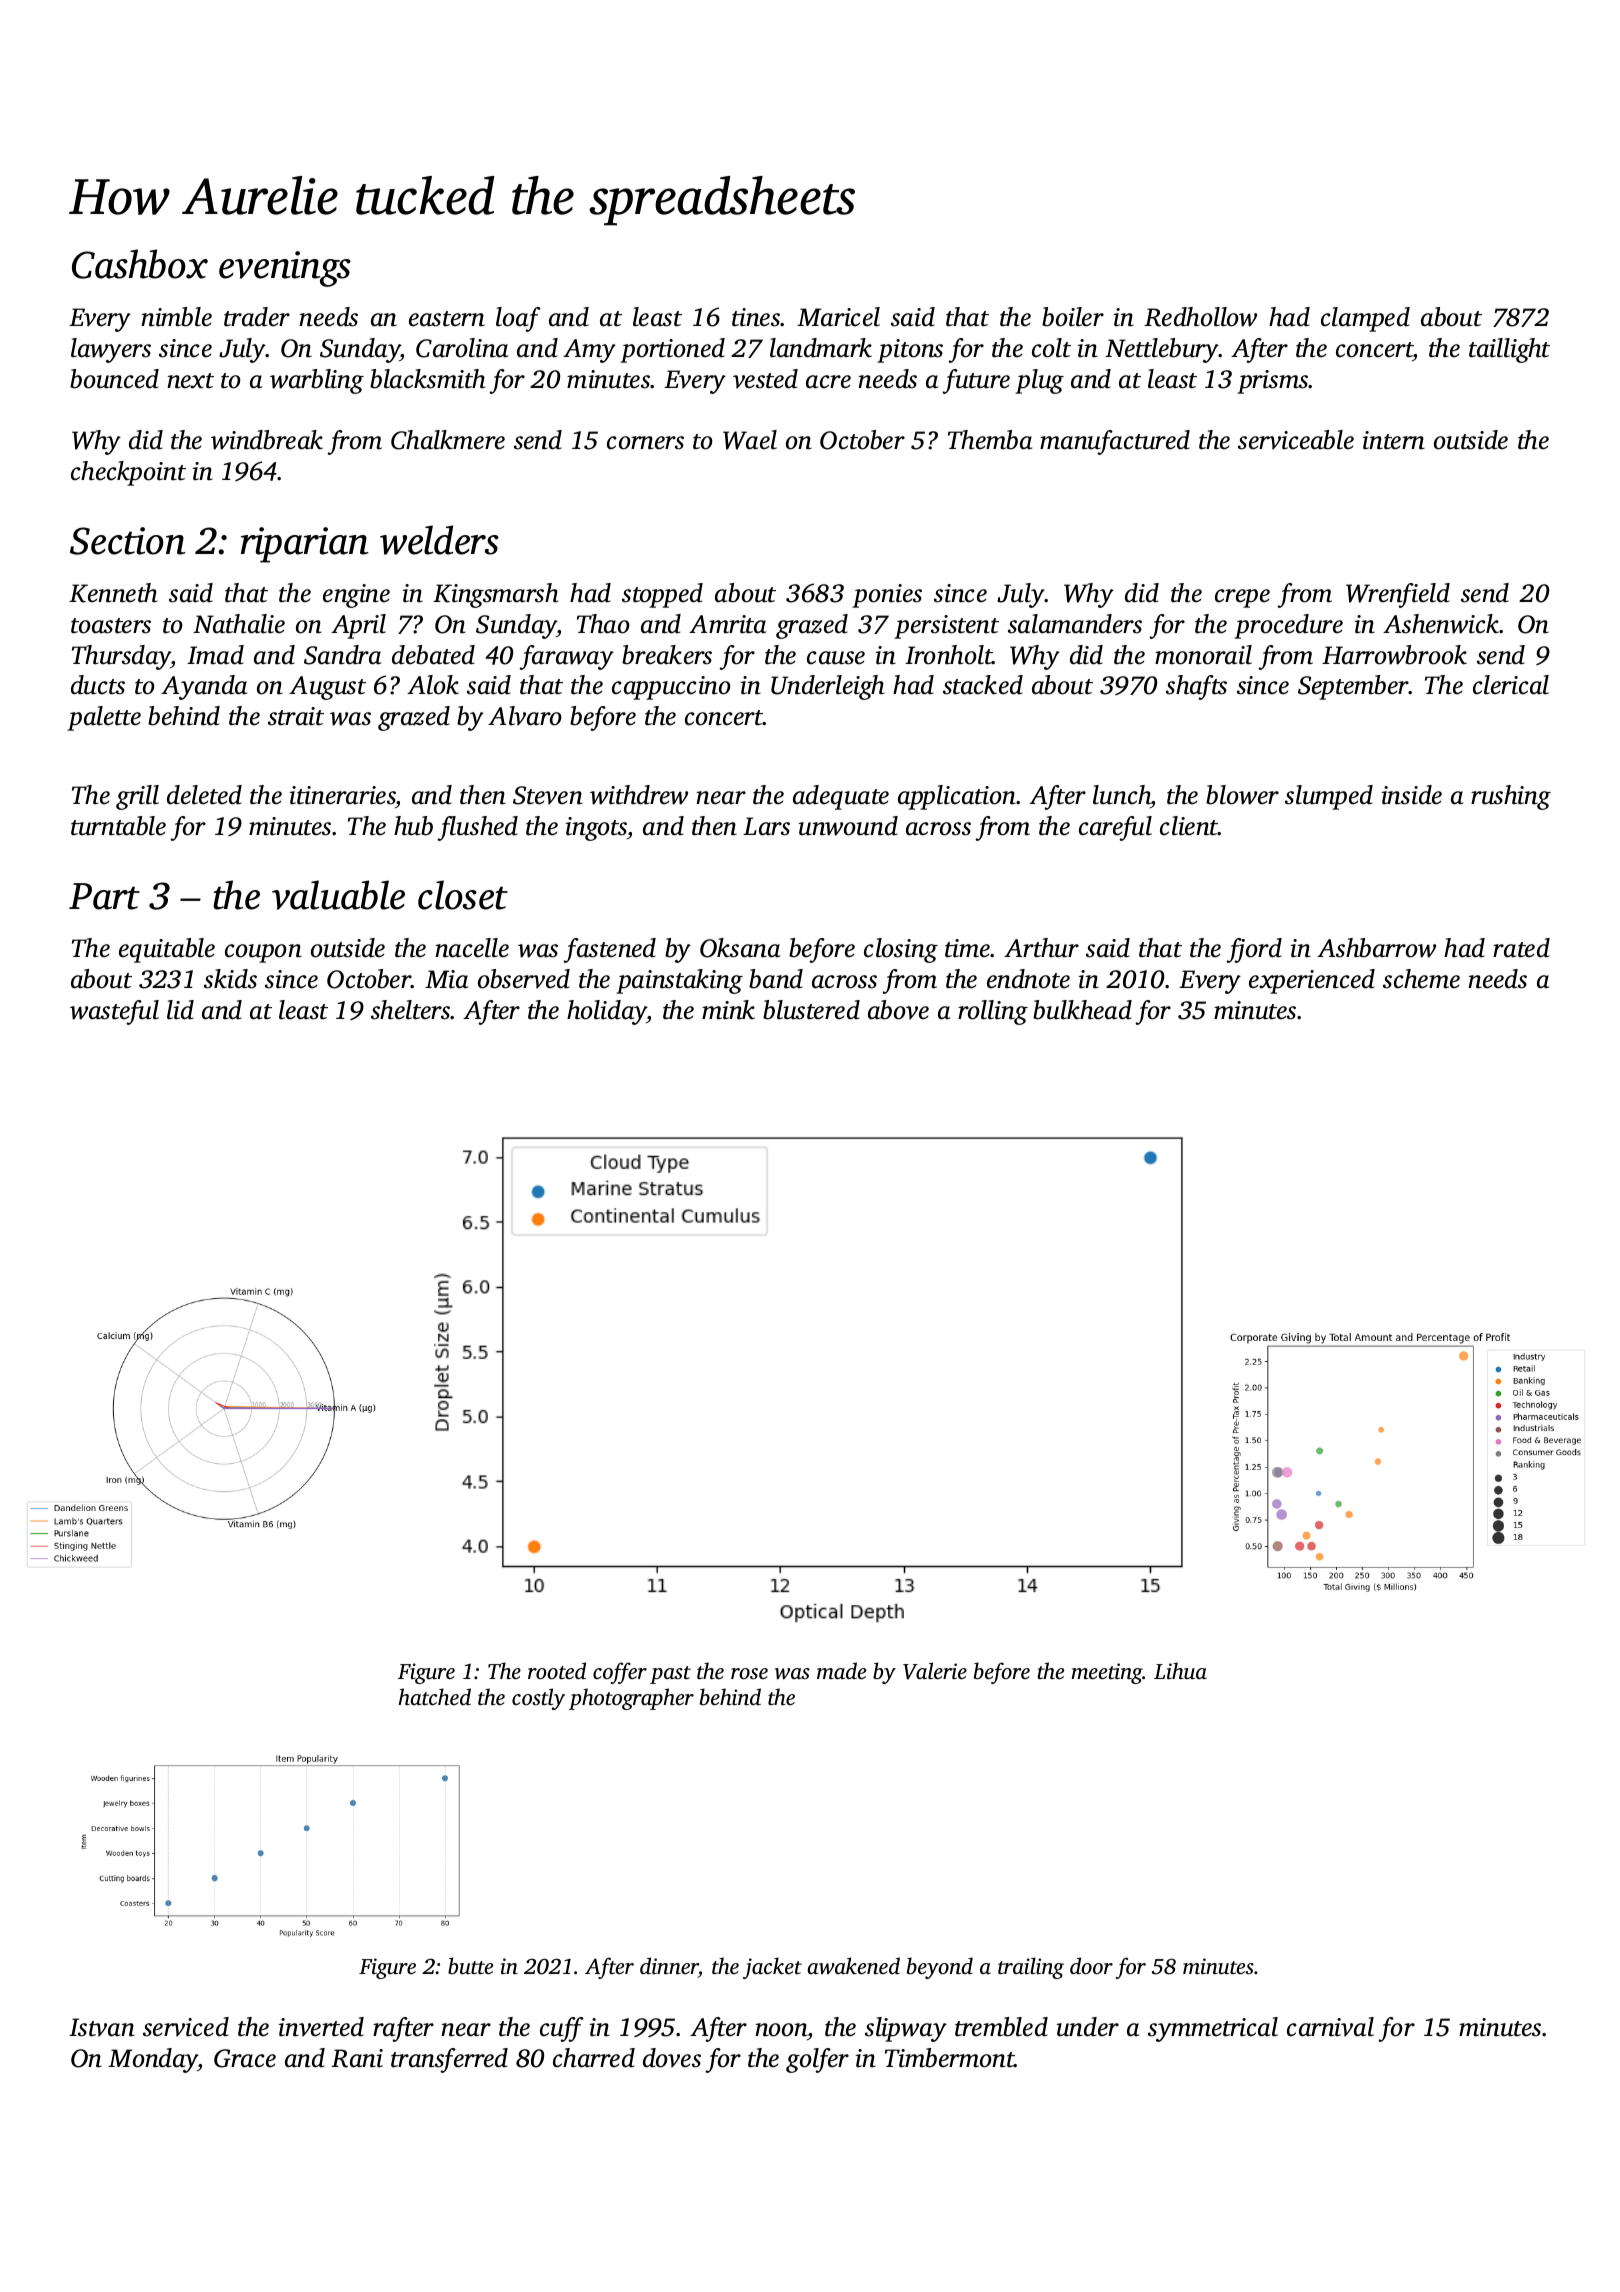 The width and height of the document is (1620, 2292). Describe the element at coordinates (470, 1965) in the document. I see `butte` at that location.
